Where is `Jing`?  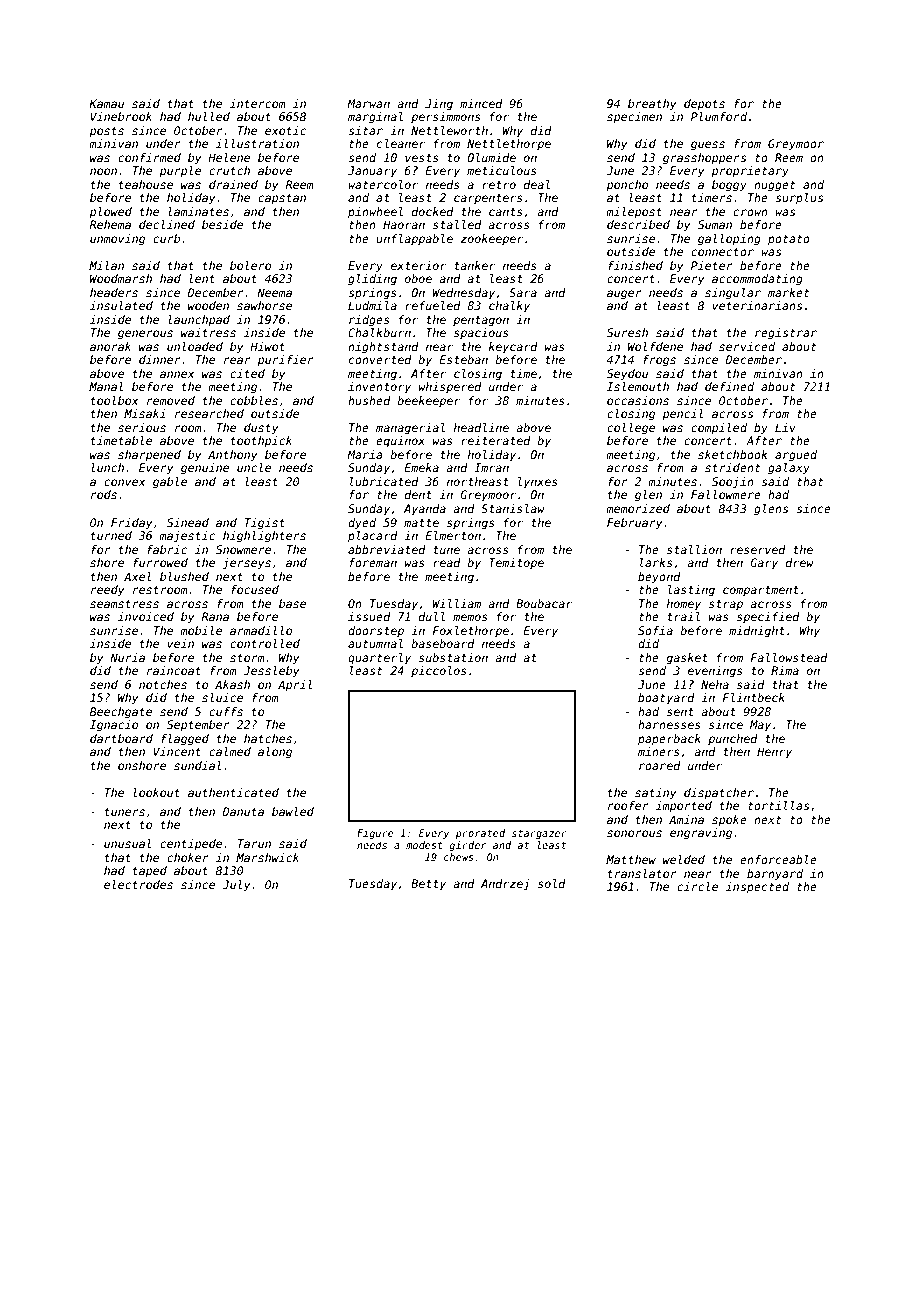 Jing is located at coordinates (439, 105).
